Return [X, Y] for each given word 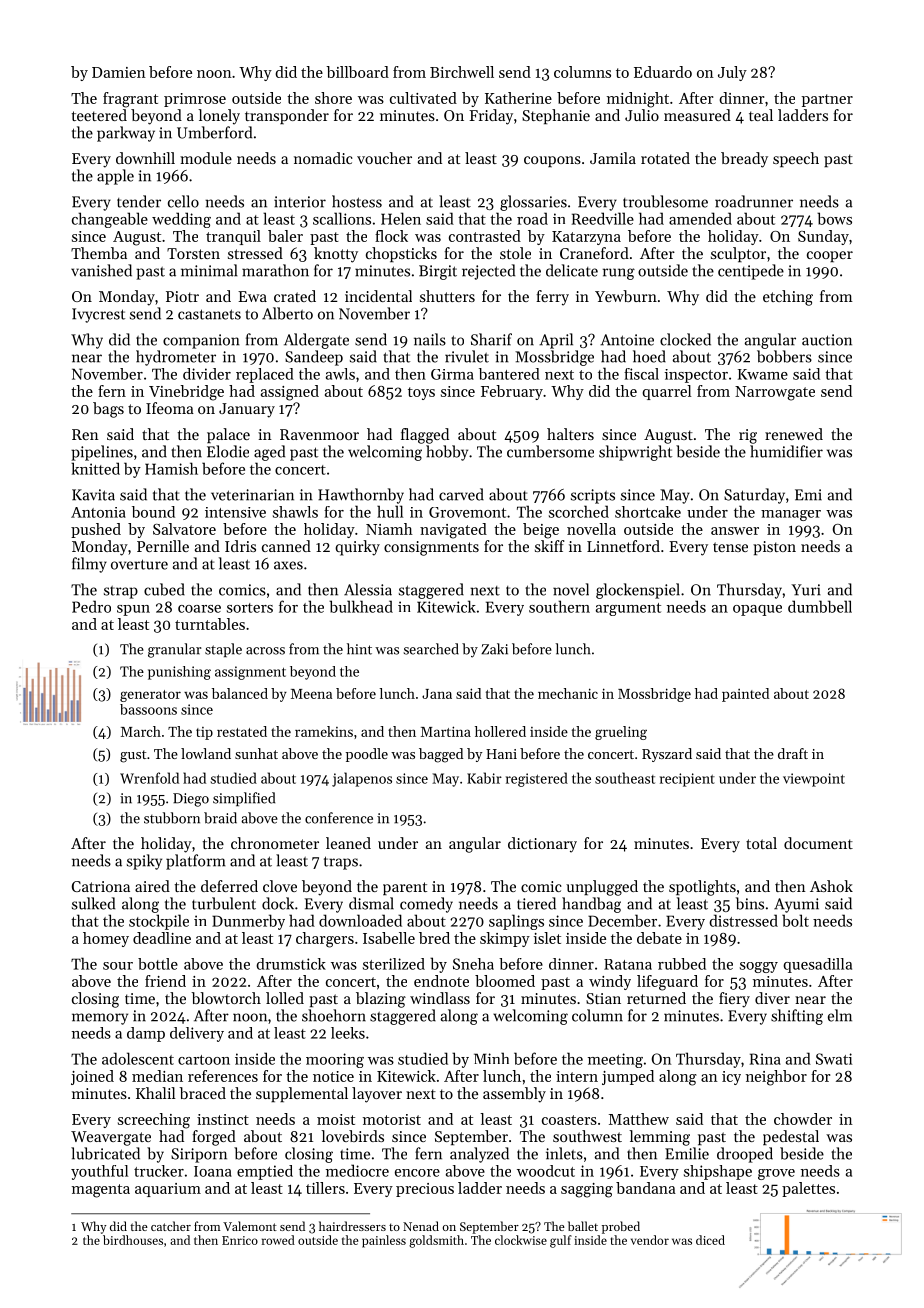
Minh [491, 1058]
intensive [235, 512]
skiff [550, 546]
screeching [154, 1121]
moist [336, 1119]
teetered [99, 115]
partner [827, 100]
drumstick [291, 964]
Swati [834, 1059]
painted [745, 695]
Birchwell [462, 72]
